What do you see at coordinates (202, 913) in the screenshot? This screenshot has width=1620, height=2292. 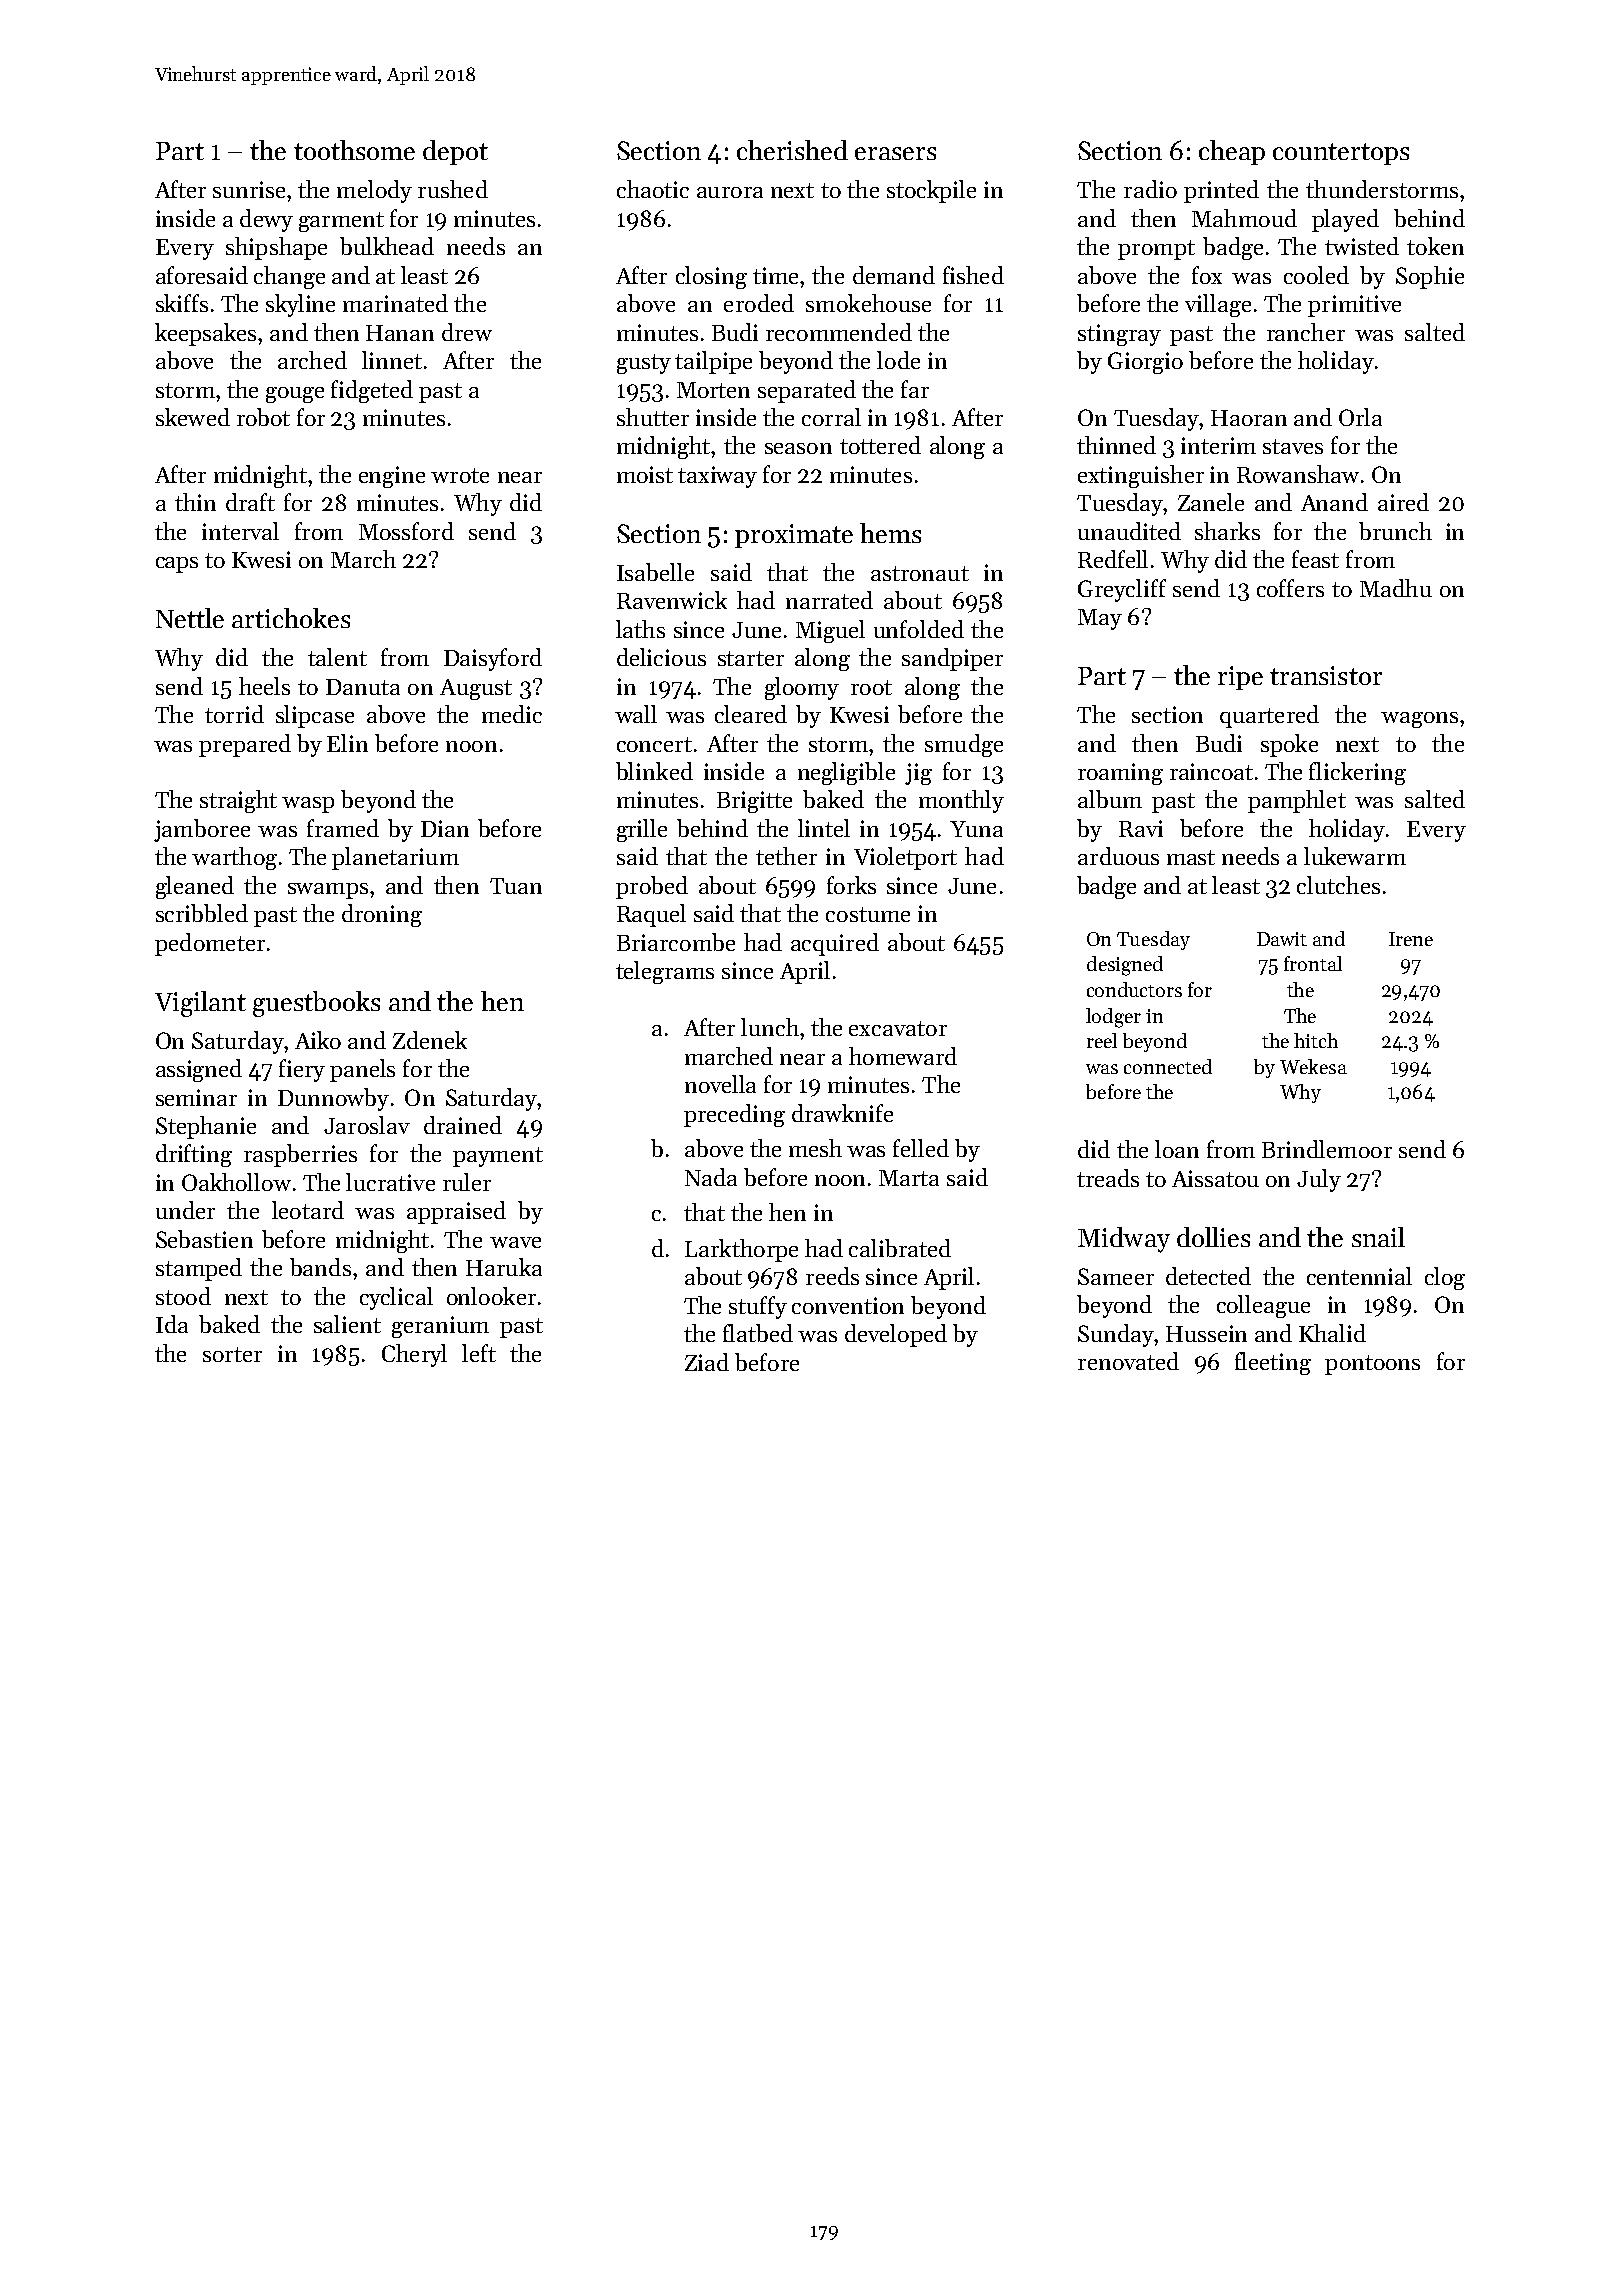 I see `scribbled` at bounding box center [202, 913].
